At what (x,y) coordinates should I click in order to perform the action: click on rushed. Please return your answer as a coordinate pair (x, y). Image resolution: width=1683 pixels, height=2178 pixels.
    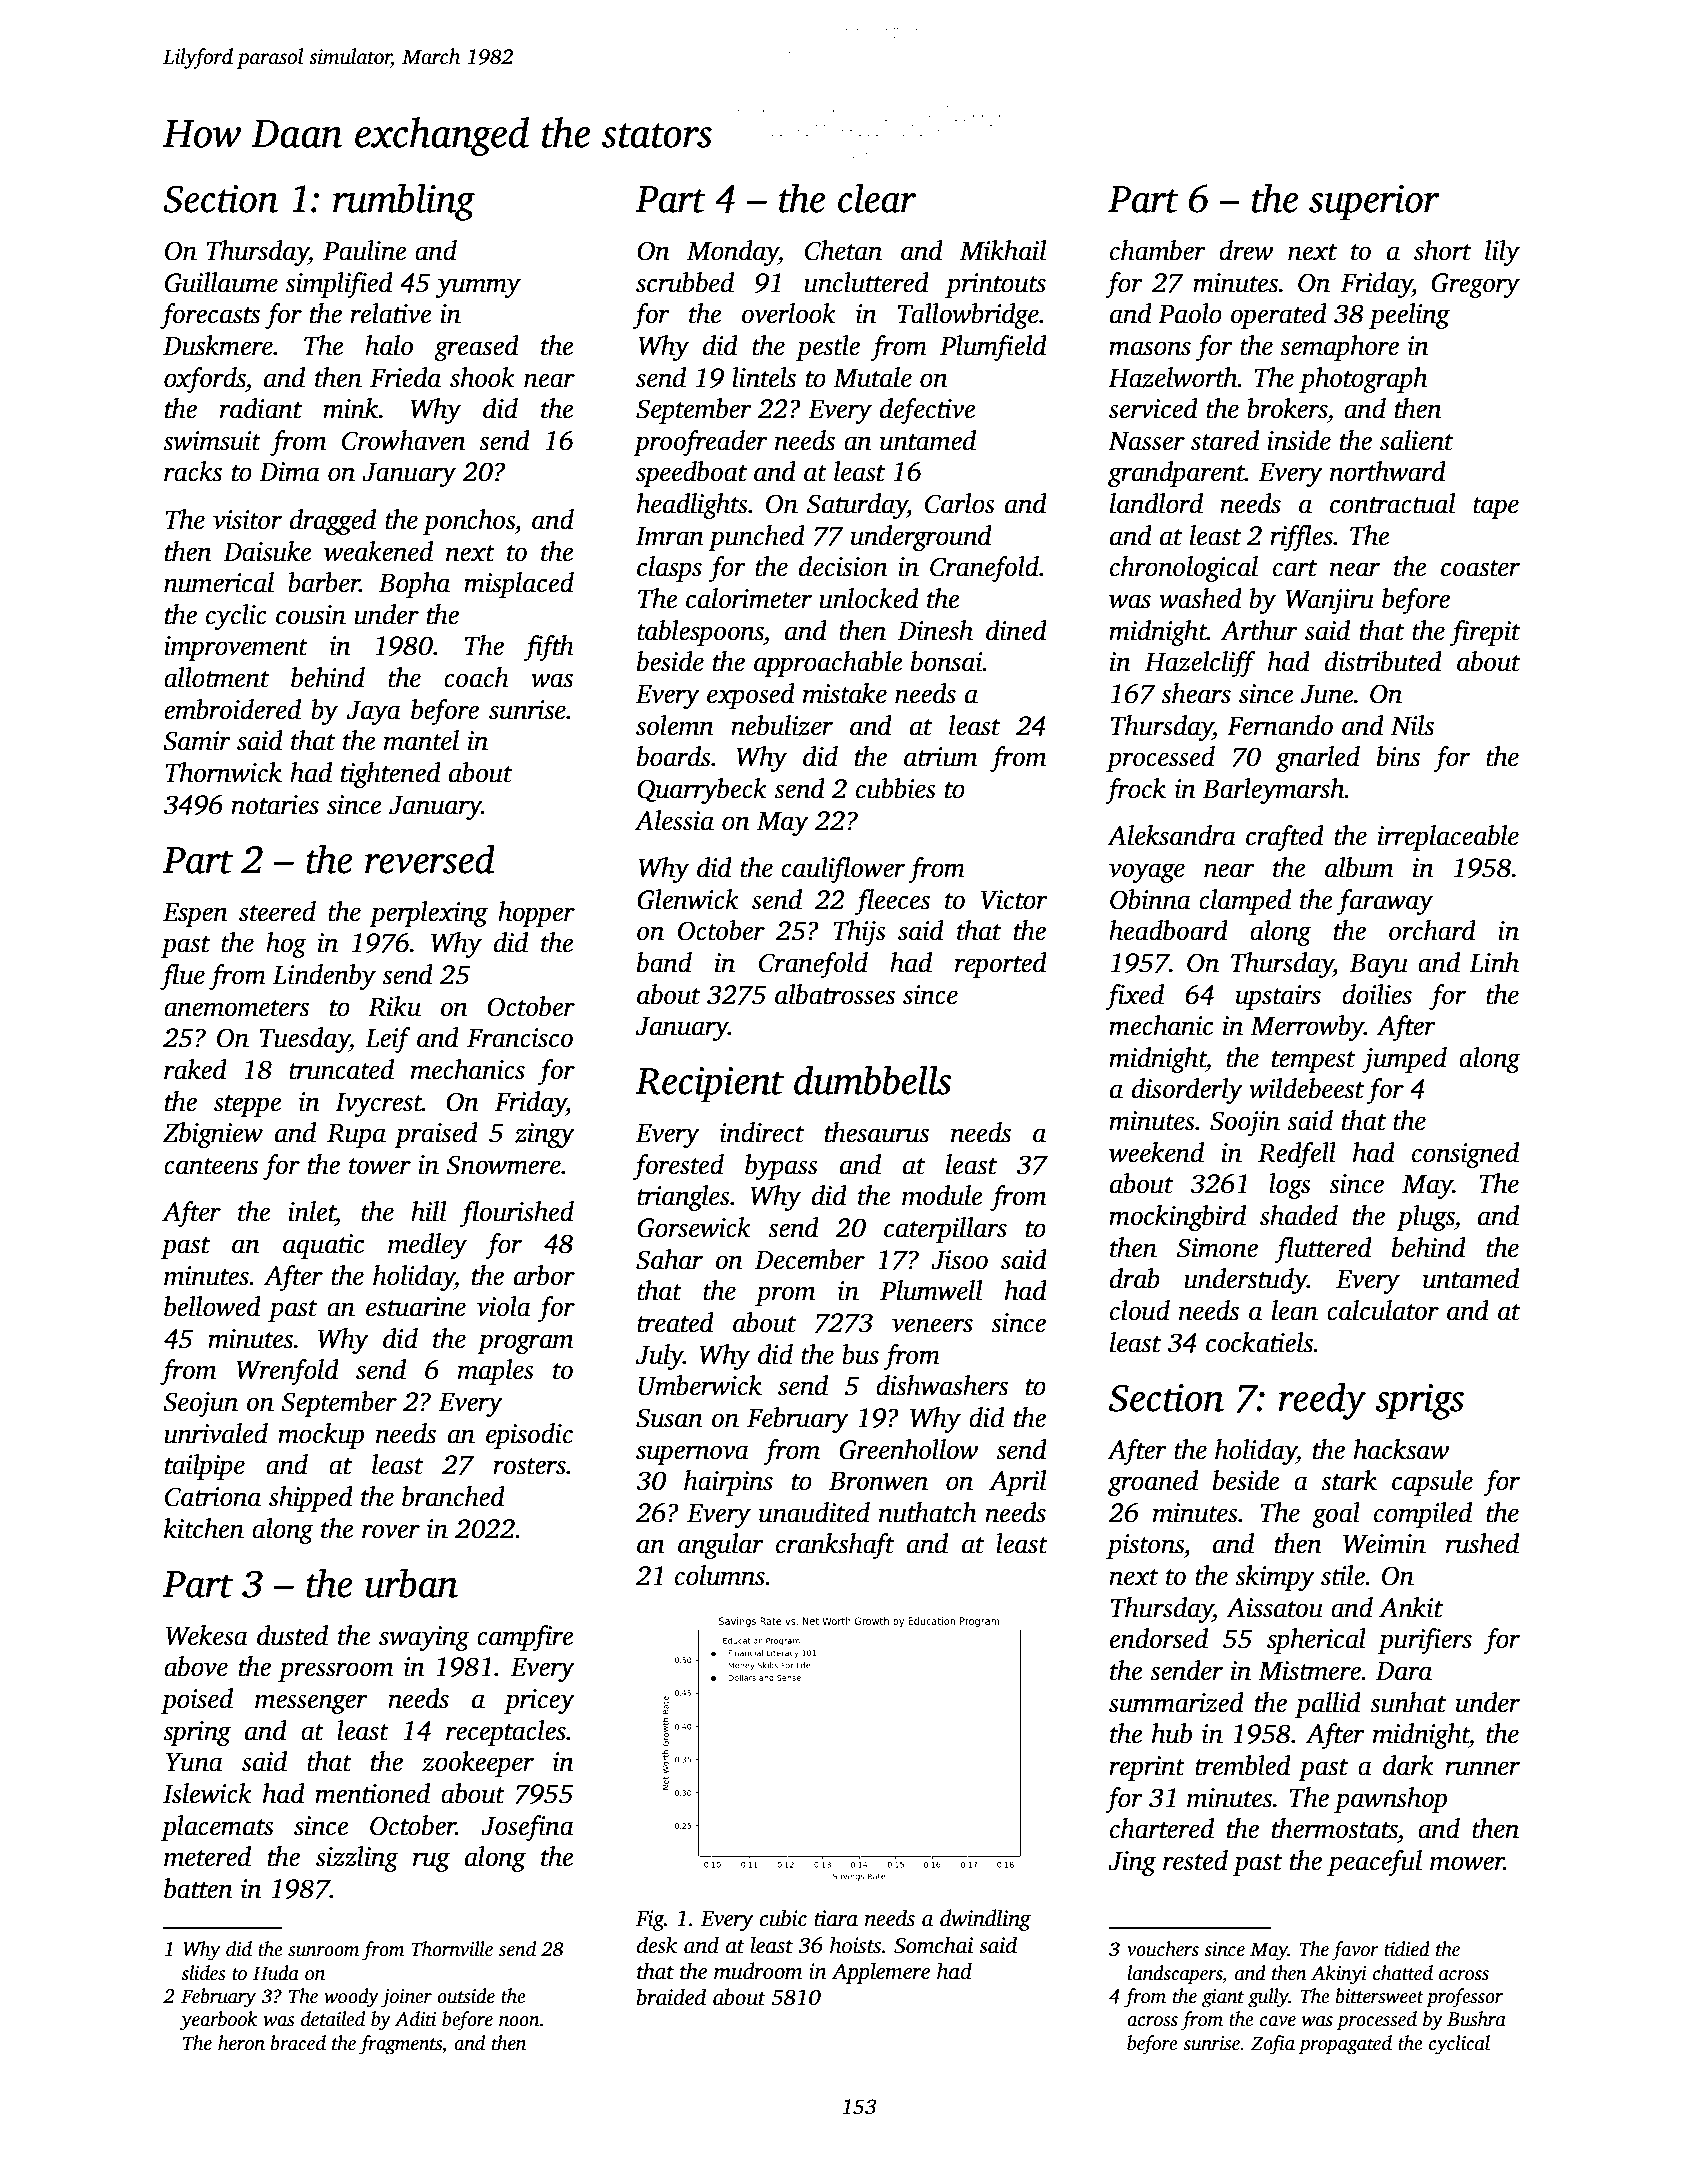
    Looking at the image, I should click on (1482, 1543).
